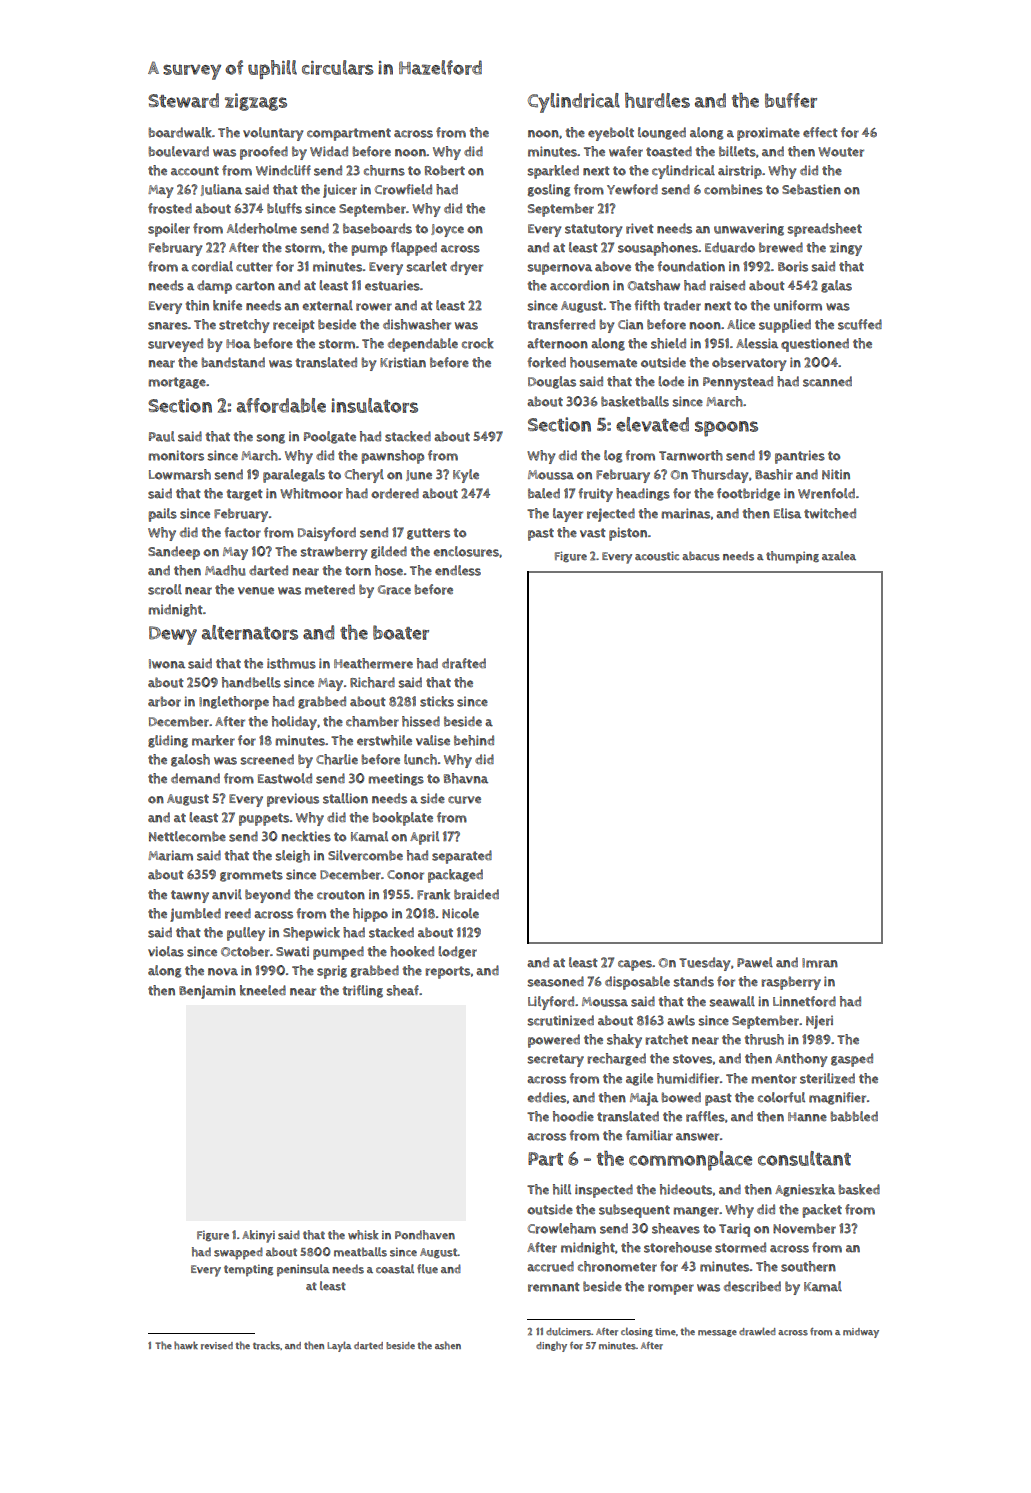  What do you see at coordinates (740, 172) in the screenshot?
I see `airstrip` at bounding box center [740, 172].
